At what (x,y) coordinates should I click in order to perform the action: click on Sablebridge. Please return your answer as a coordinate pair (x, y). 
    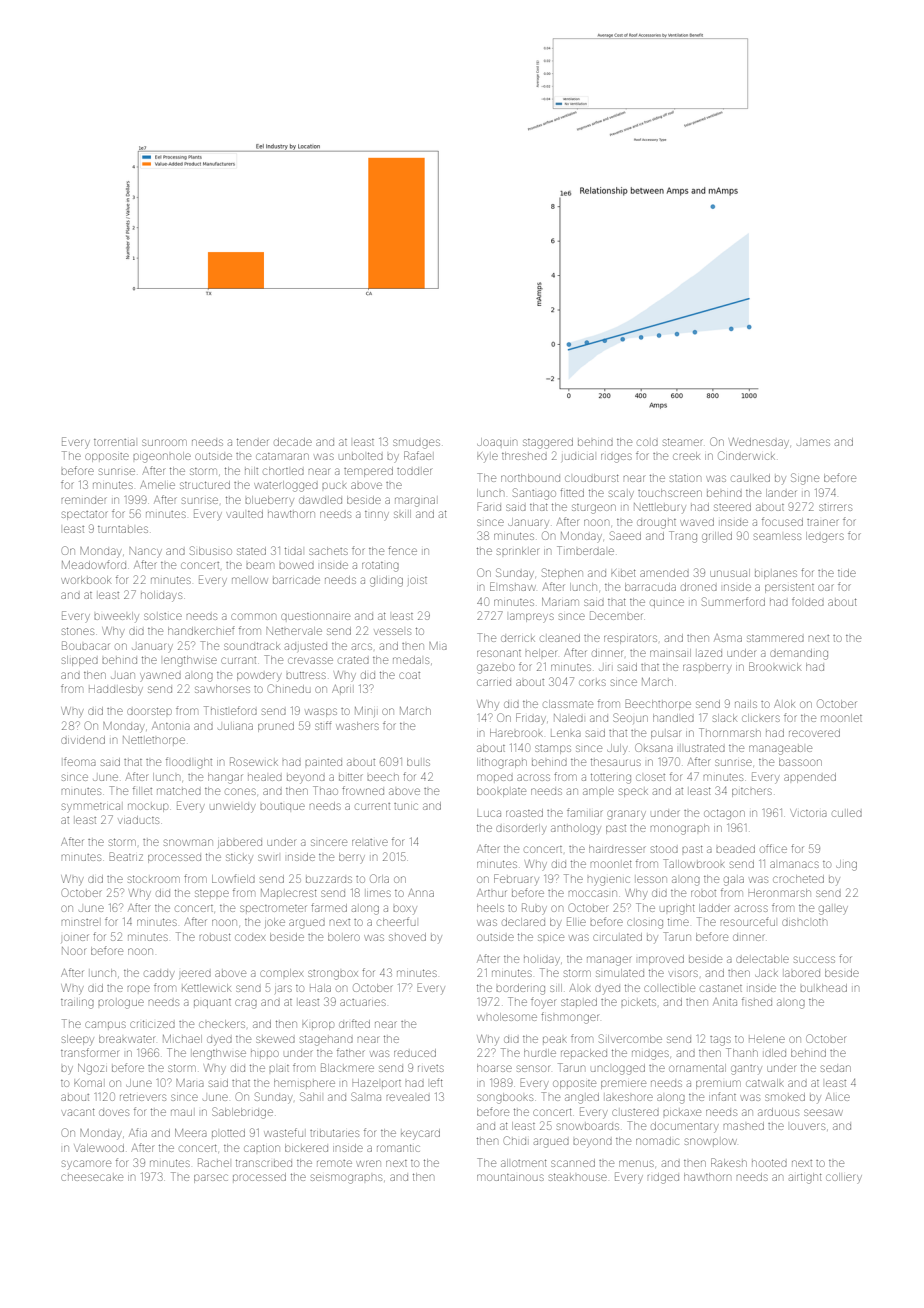
    Looking at the image, I should click on (242, 1113).
